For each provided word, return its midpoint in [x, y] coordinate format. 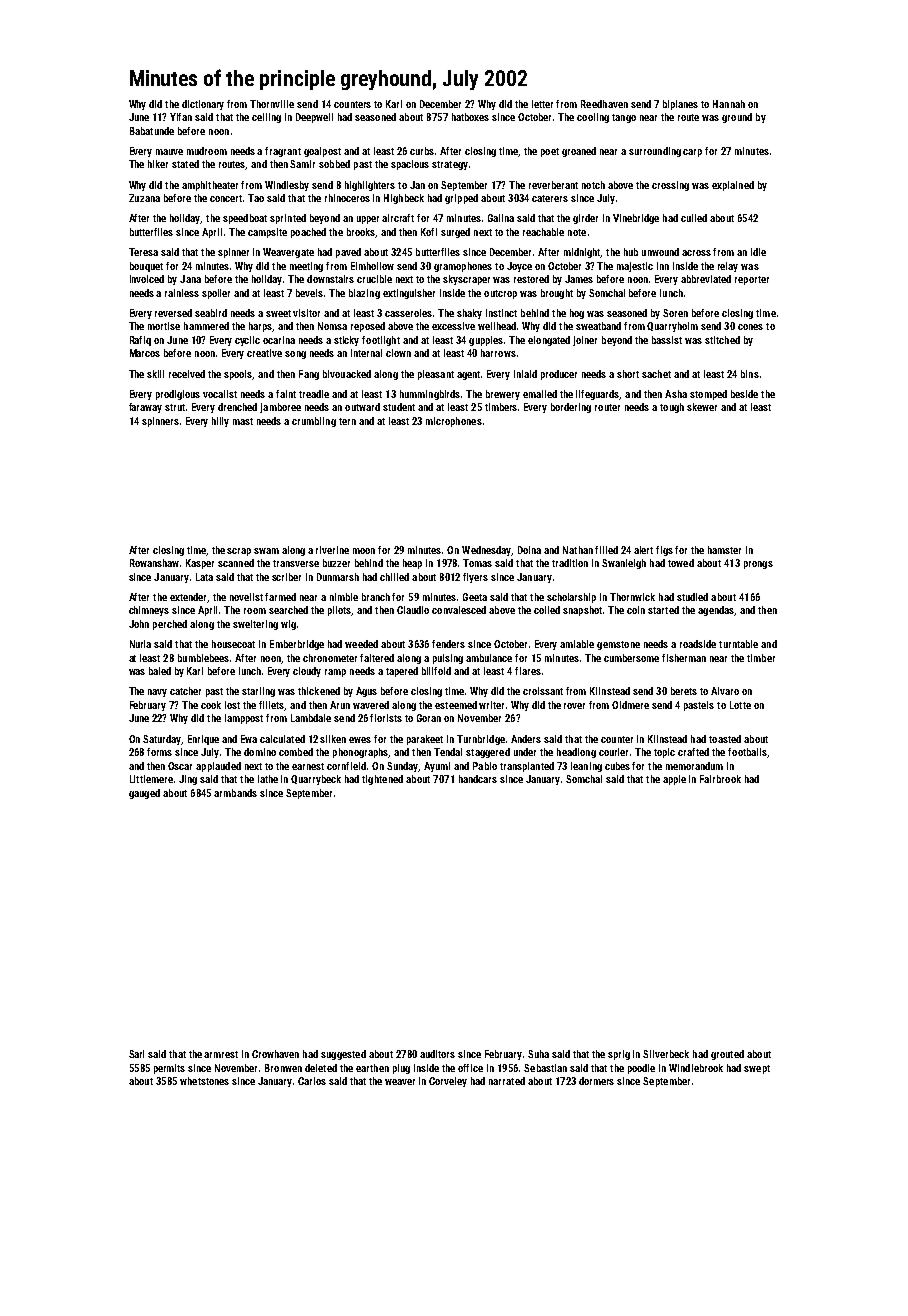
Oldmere [630, 705]
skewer [702, 407]
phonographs [361, 753]
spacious [410, 165]
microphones [454, 422]
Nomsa [332, 326]
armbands [235, 793]
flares [528, 671]
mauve [169, 152]
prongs [758, 565]
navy [157, 693]
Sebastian [545, 1068]
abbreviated [706, 279]
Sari [136, 1054]
